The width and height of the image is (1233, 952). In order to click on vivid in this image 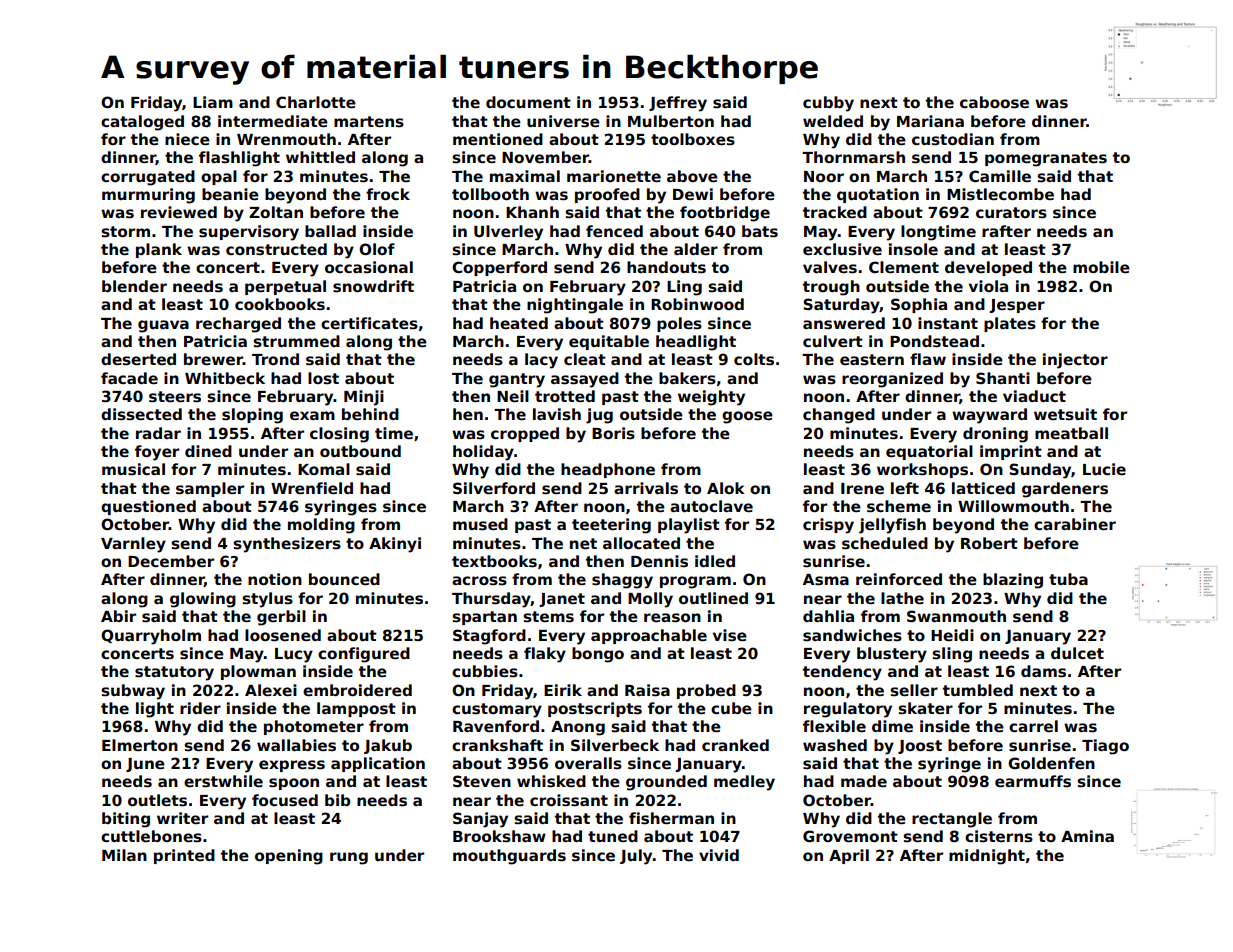, I will do `click(719, 855)`.
